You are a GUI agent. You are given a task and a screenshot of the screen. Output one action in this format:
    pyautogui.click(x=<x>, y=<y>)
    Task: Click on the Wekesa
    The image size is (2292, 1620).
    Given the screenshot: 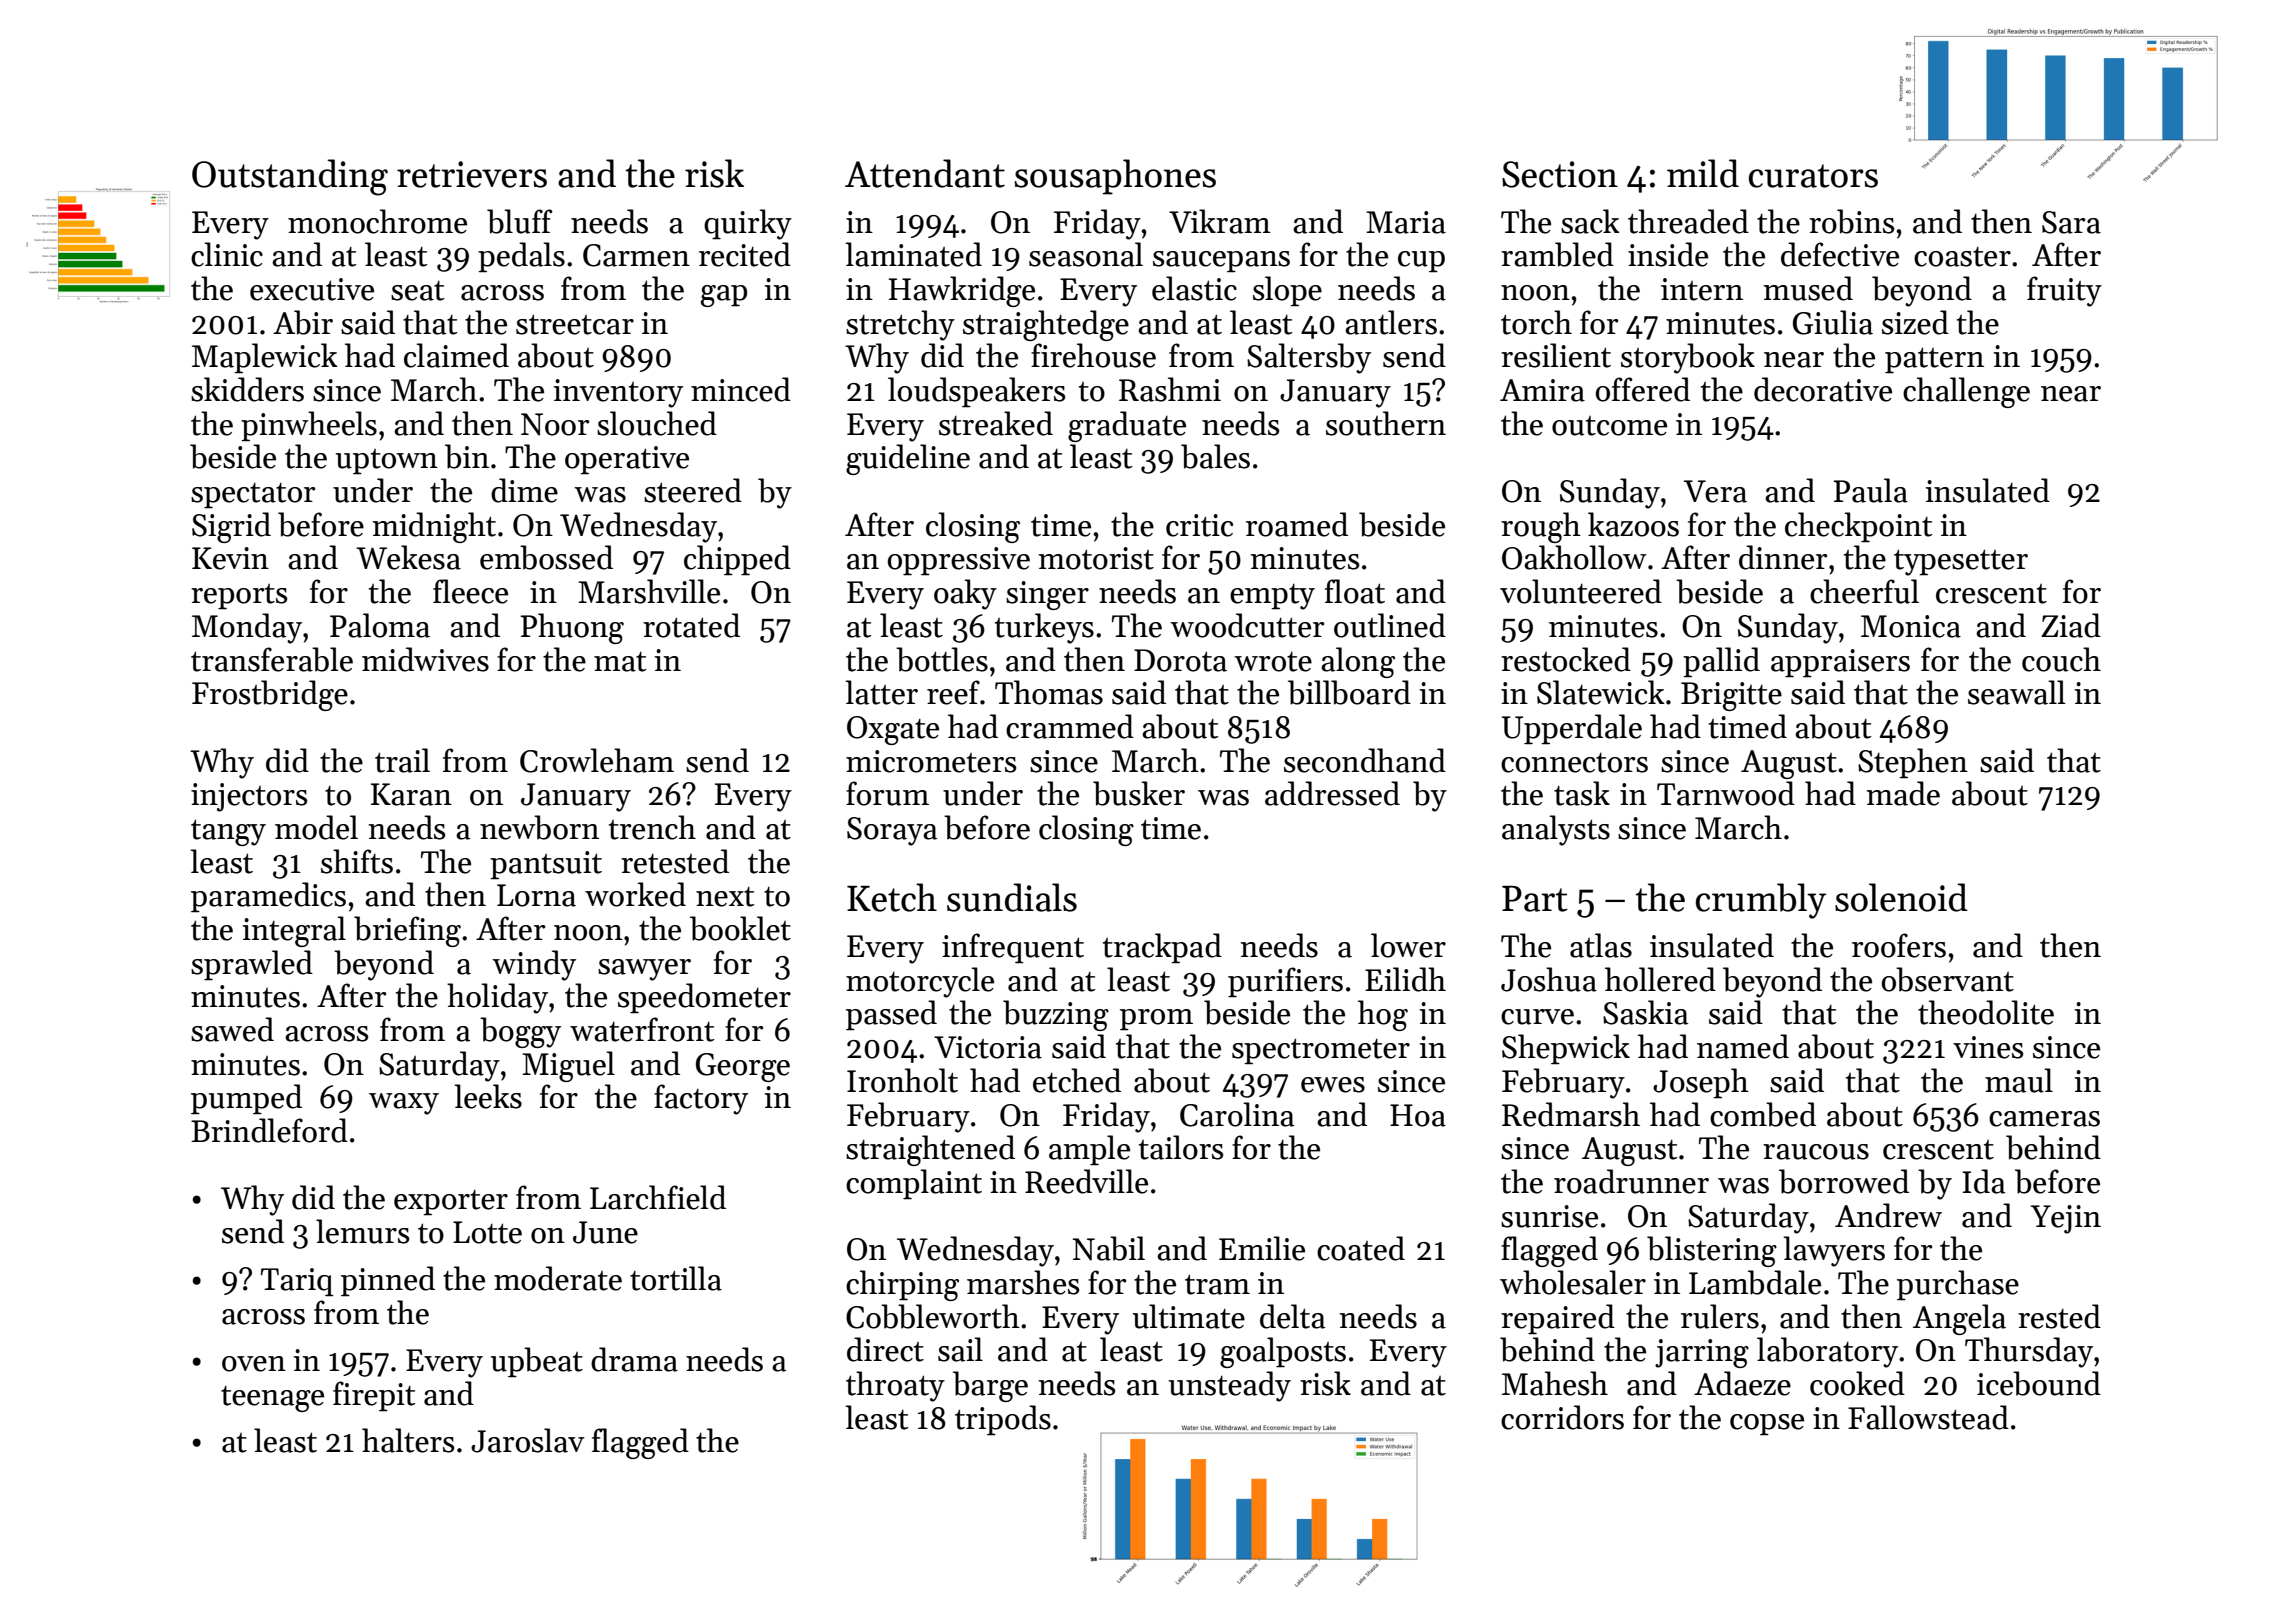 What is the action you would take?
    pyautogui.click(x=408, y=557)
